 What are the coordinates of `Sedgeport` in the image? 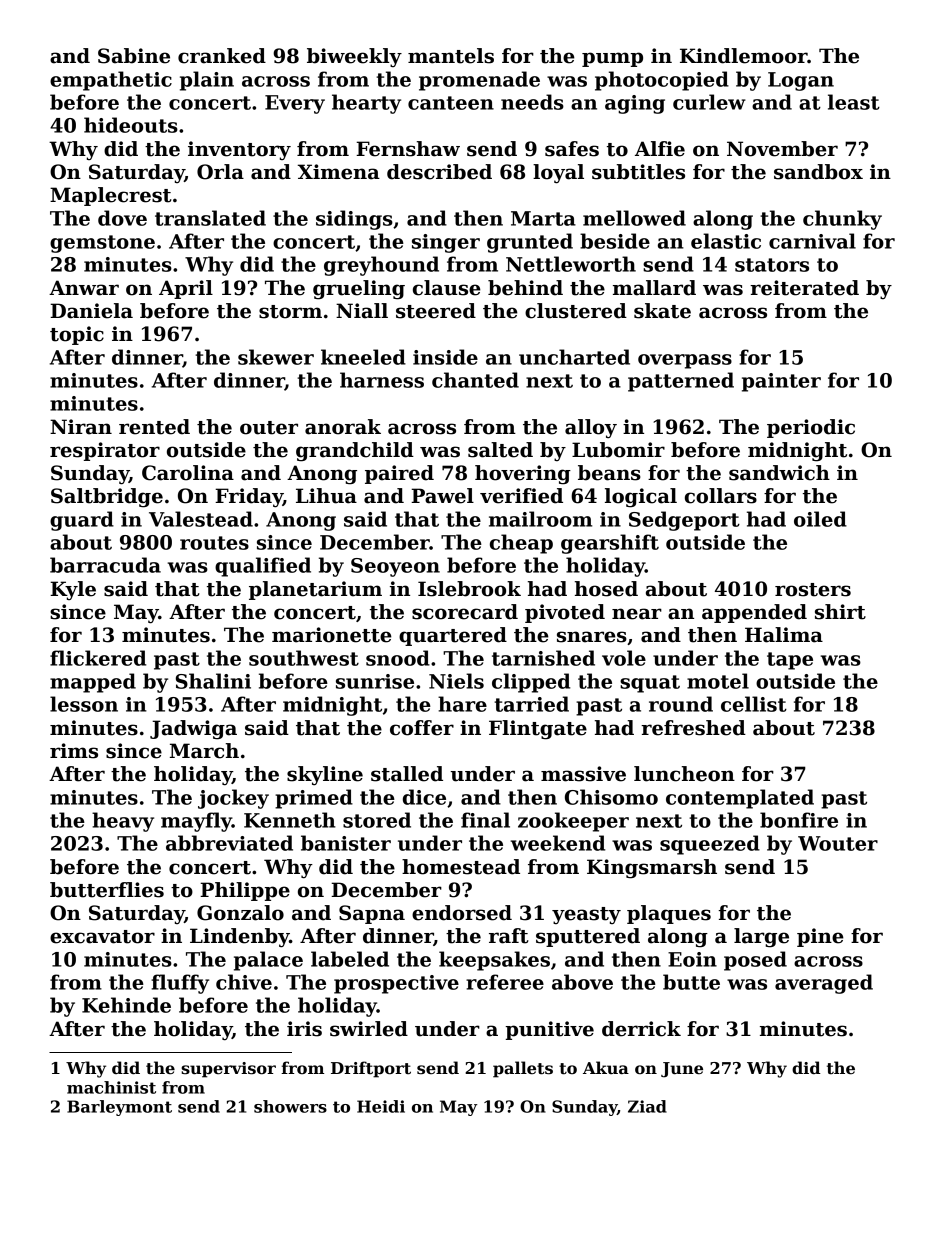 It's located at (684, 521).
